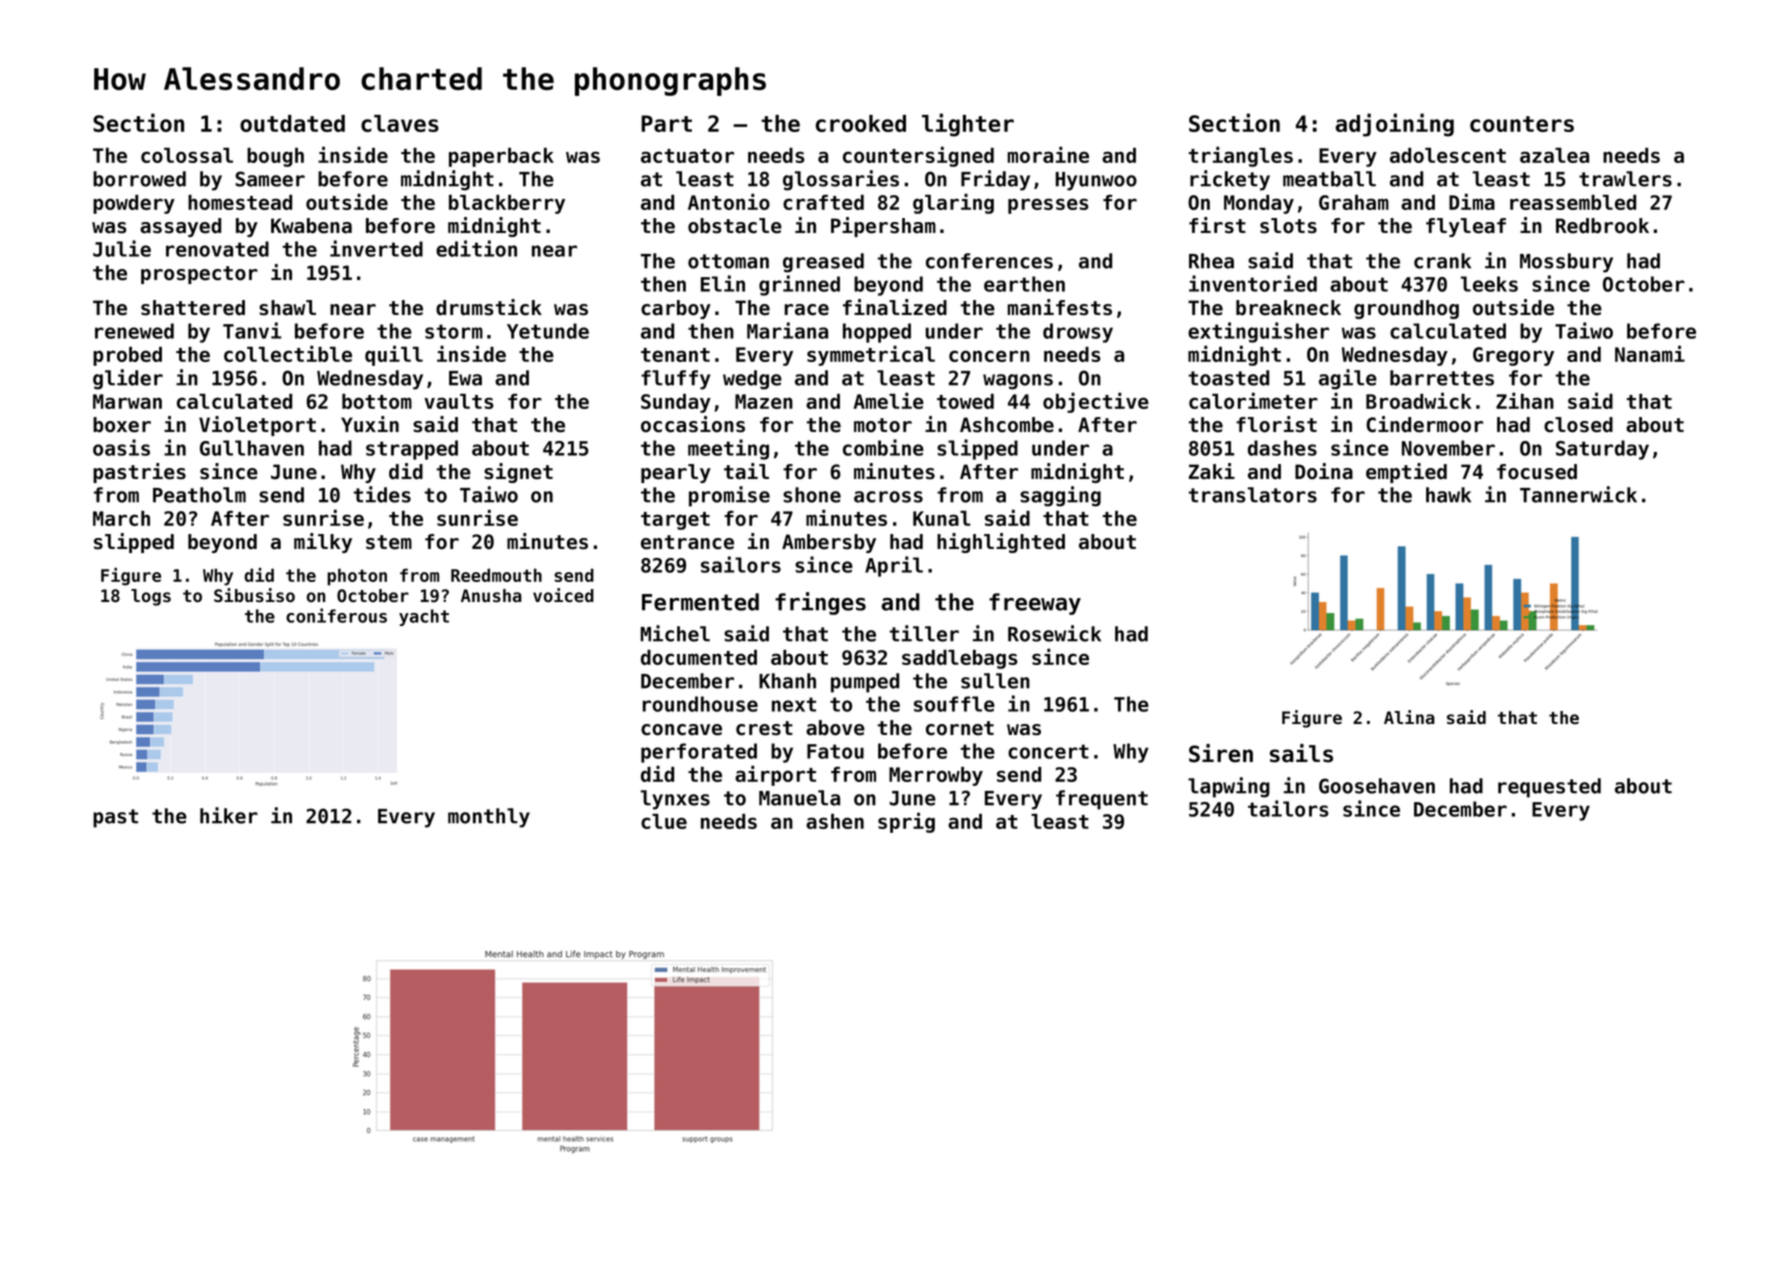 Image resolution: width=1790 pixels, height=1266 pixels. I want to click on pumped, so click(865, 683).
